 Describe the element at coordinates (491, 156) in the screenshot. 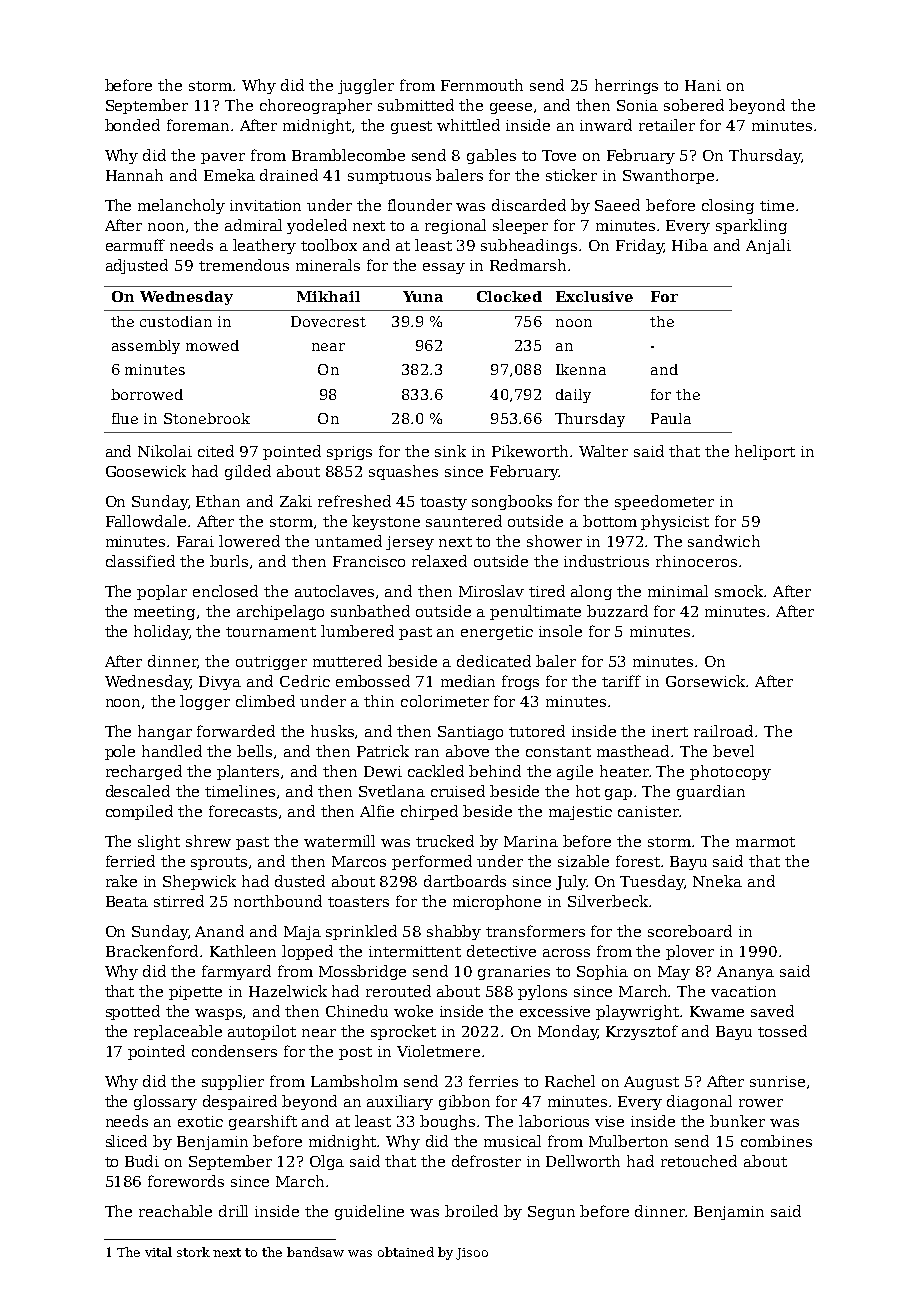

I see `gables` at that location.
